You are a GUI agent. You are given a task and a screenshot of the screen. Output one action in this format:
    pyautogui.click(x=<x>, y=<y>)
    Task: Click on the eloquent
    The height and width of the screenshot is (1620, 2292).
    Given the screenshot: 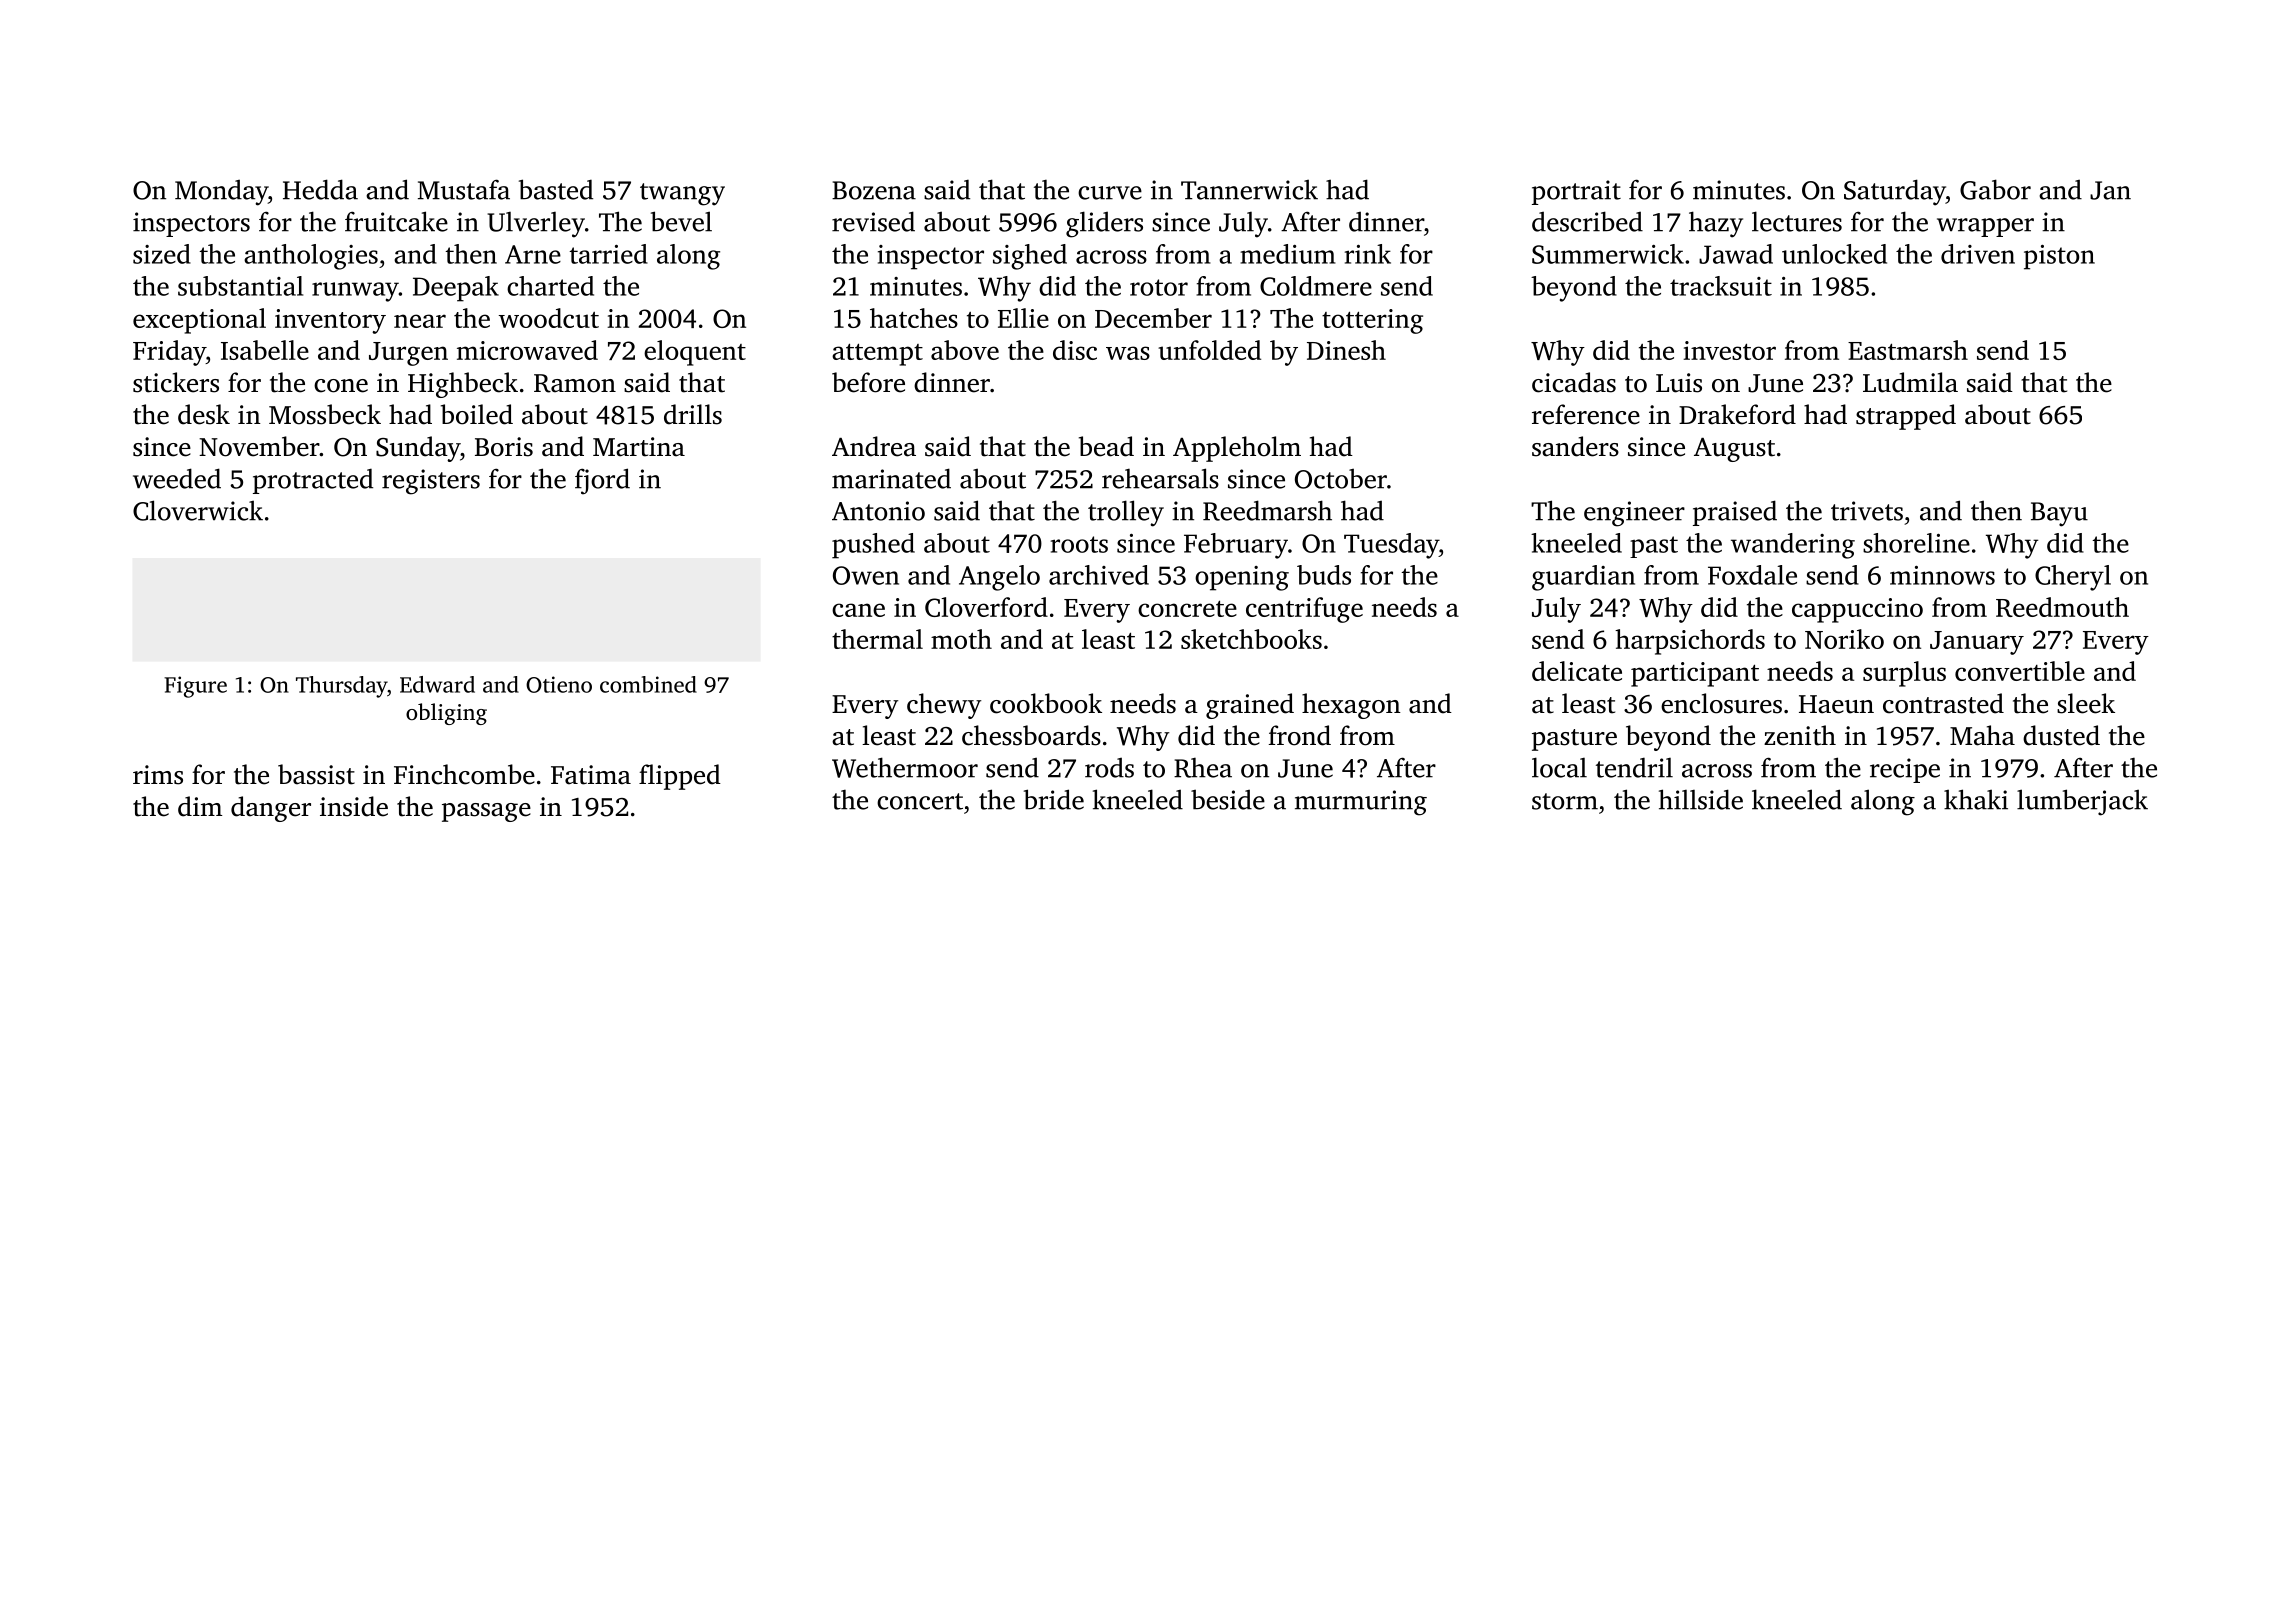 What is the action you would take?
    pyautogui.click(x=695, y=353)
